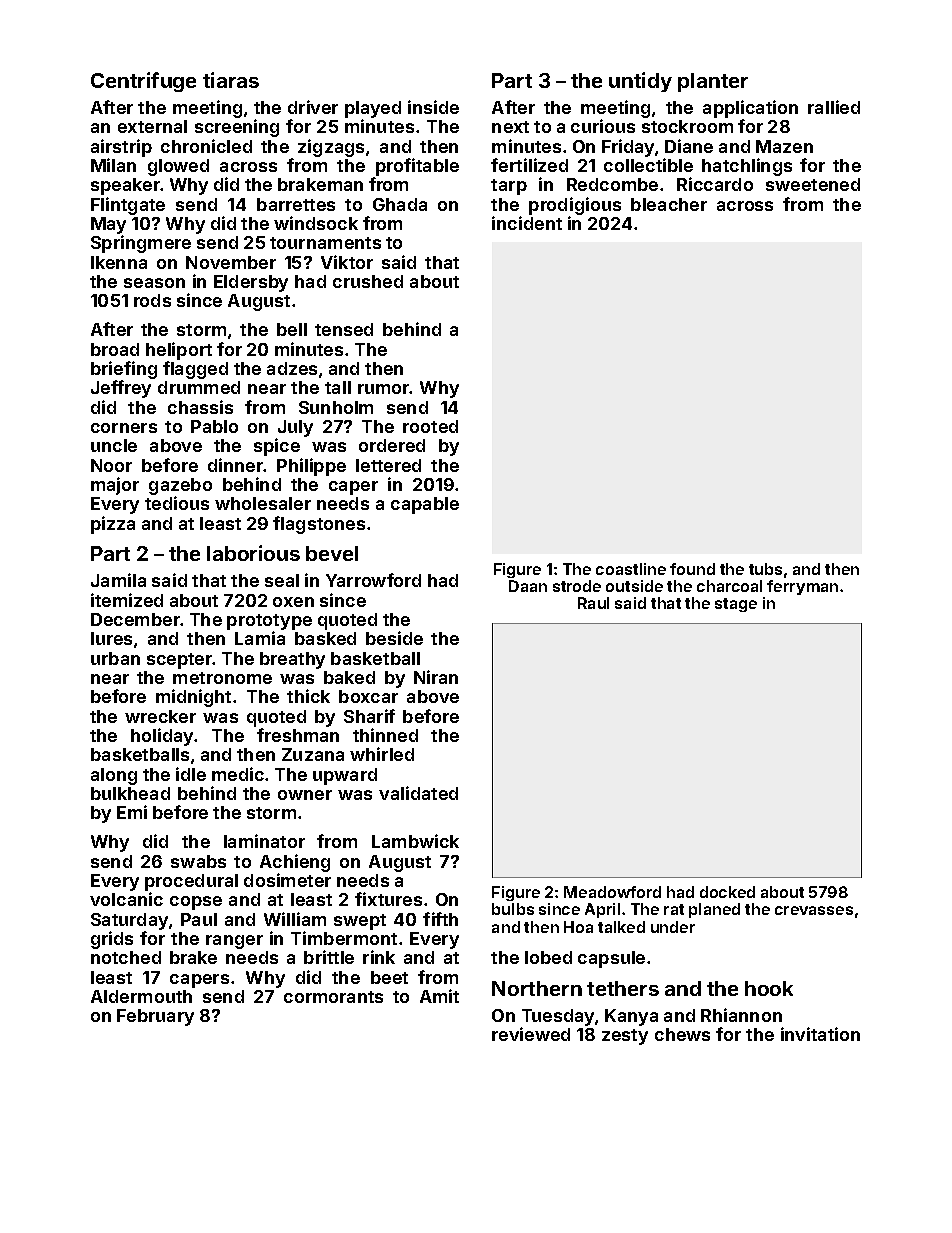 The height and width of the document is (1233, 952). Describe the element at coordinates (765, 569) in the document. I see `tubs` at that location.
